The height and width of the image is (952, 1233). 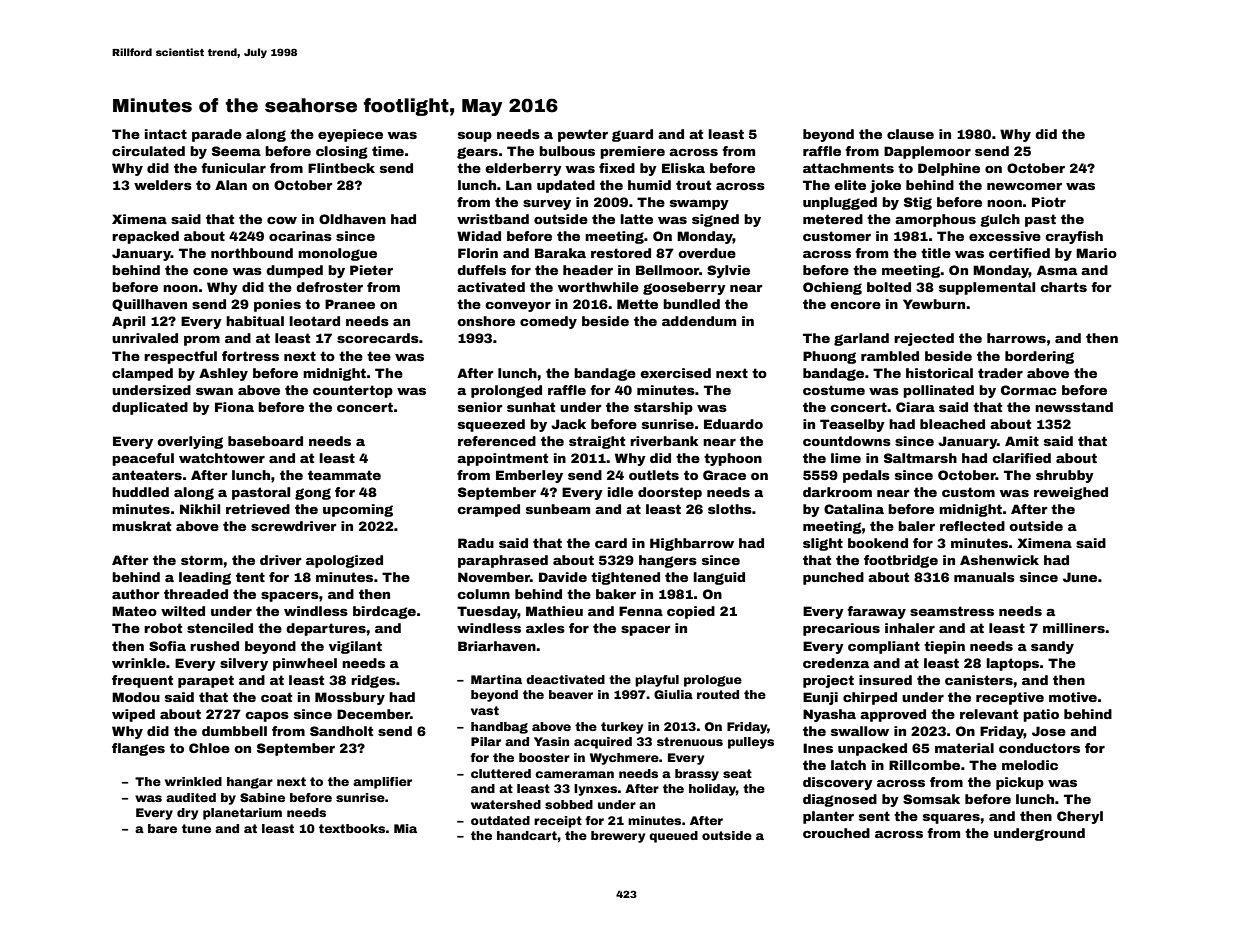 I want to click on reflected, so click(x=972, y=526).
